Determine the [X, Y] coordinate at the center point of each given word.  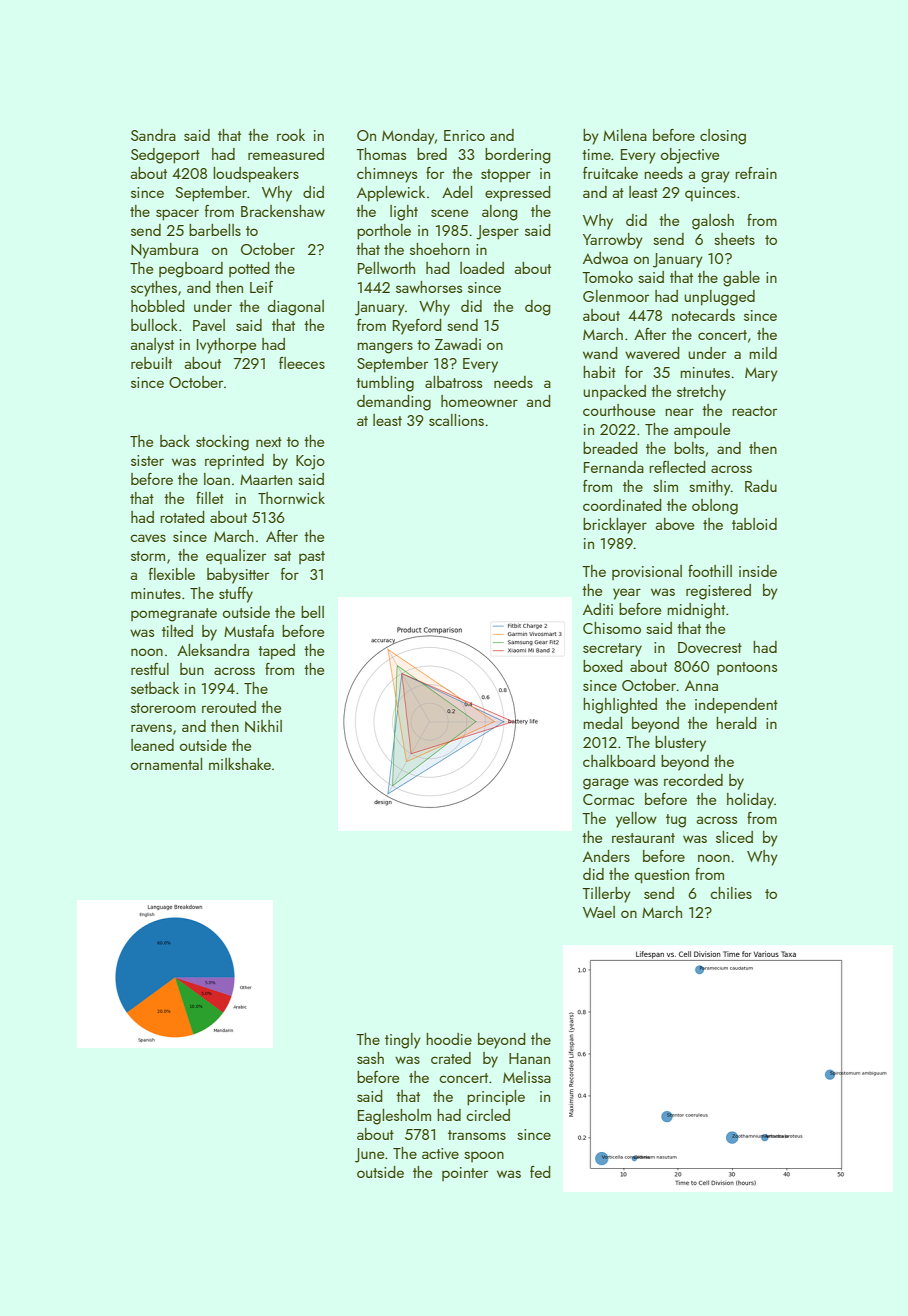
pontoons [747, 668]
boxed [603, 666]
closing [723, 137]
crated [451, 1058]
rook [291, 135]
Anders [606, 856]
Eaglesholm [394, 1117]
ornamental [166, 764]
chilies [731, 893]
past [312, 557]
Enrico [464, 135]
